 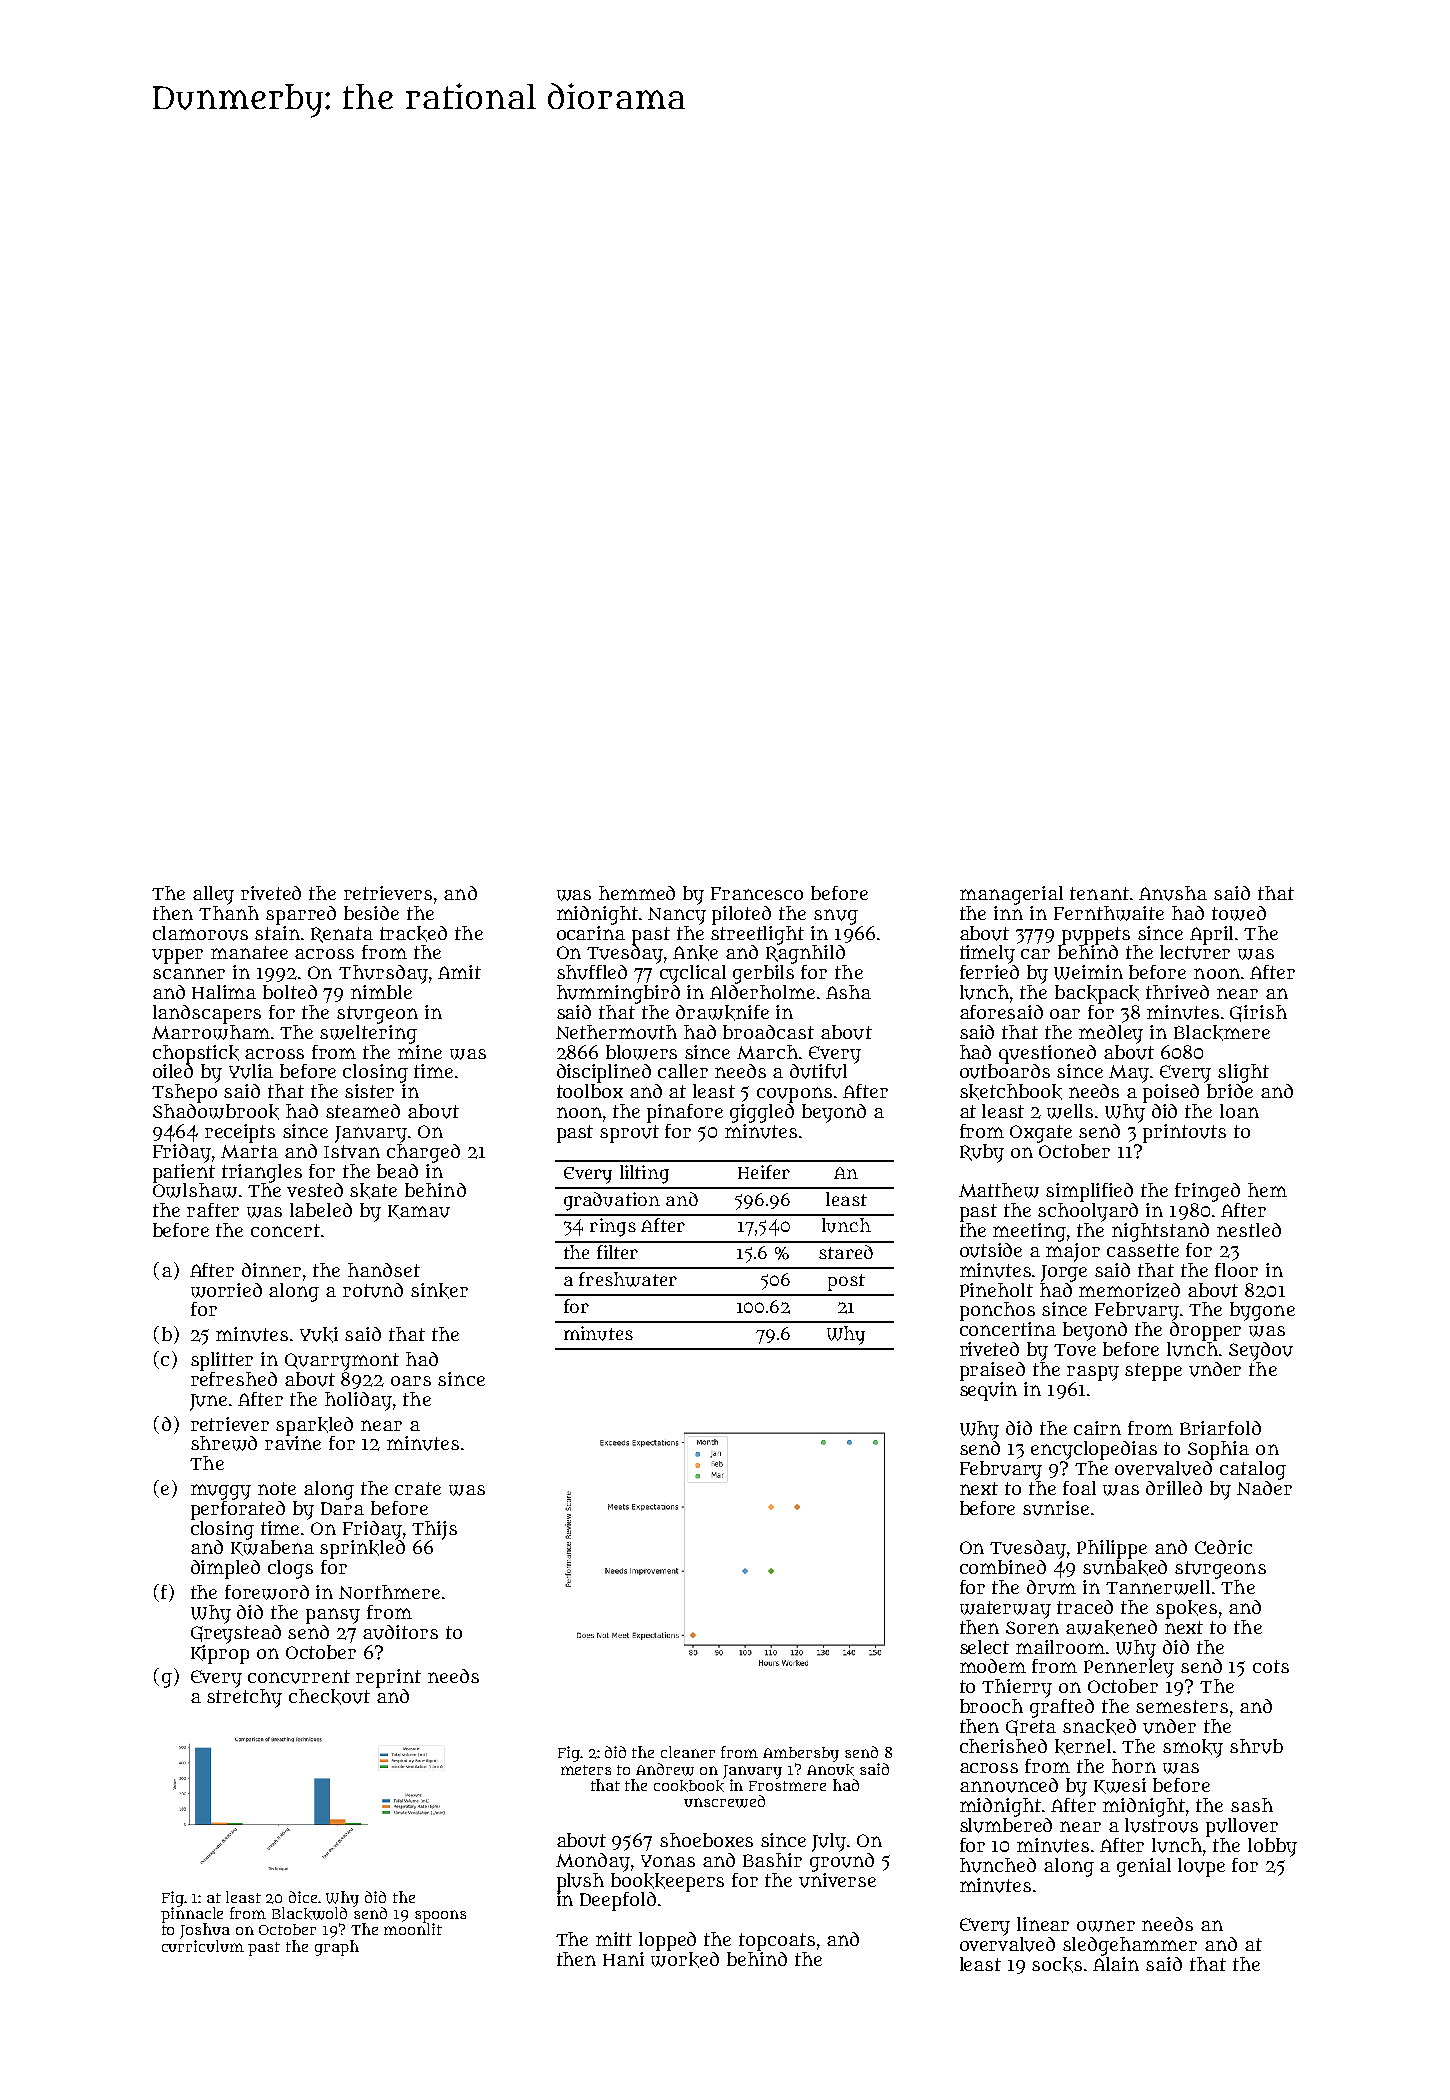 What do you see at coordinates (1116, 1964) in the page?
I see `Alain` at bounding box center [1116, 1964].
